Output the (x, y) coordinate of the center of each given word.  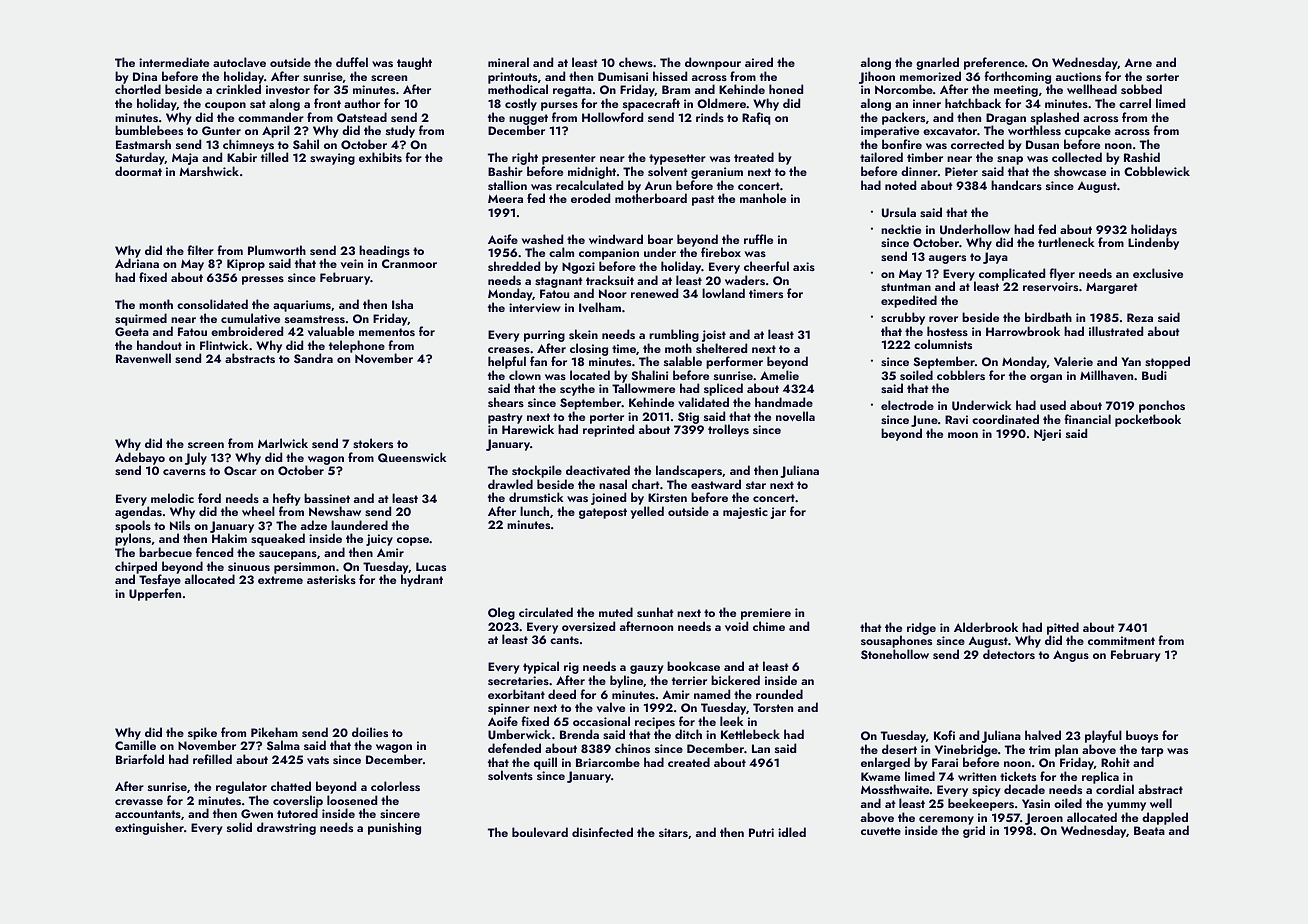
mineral (508, 62)
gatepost (603, 513)
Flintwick (224, 345)
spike (203, 734)
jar (778, 513)
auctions (1078, 76)
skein (583, 334)
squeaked (278, 540)
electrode (907, 405)
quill (545, 763)
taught (414, 63)
